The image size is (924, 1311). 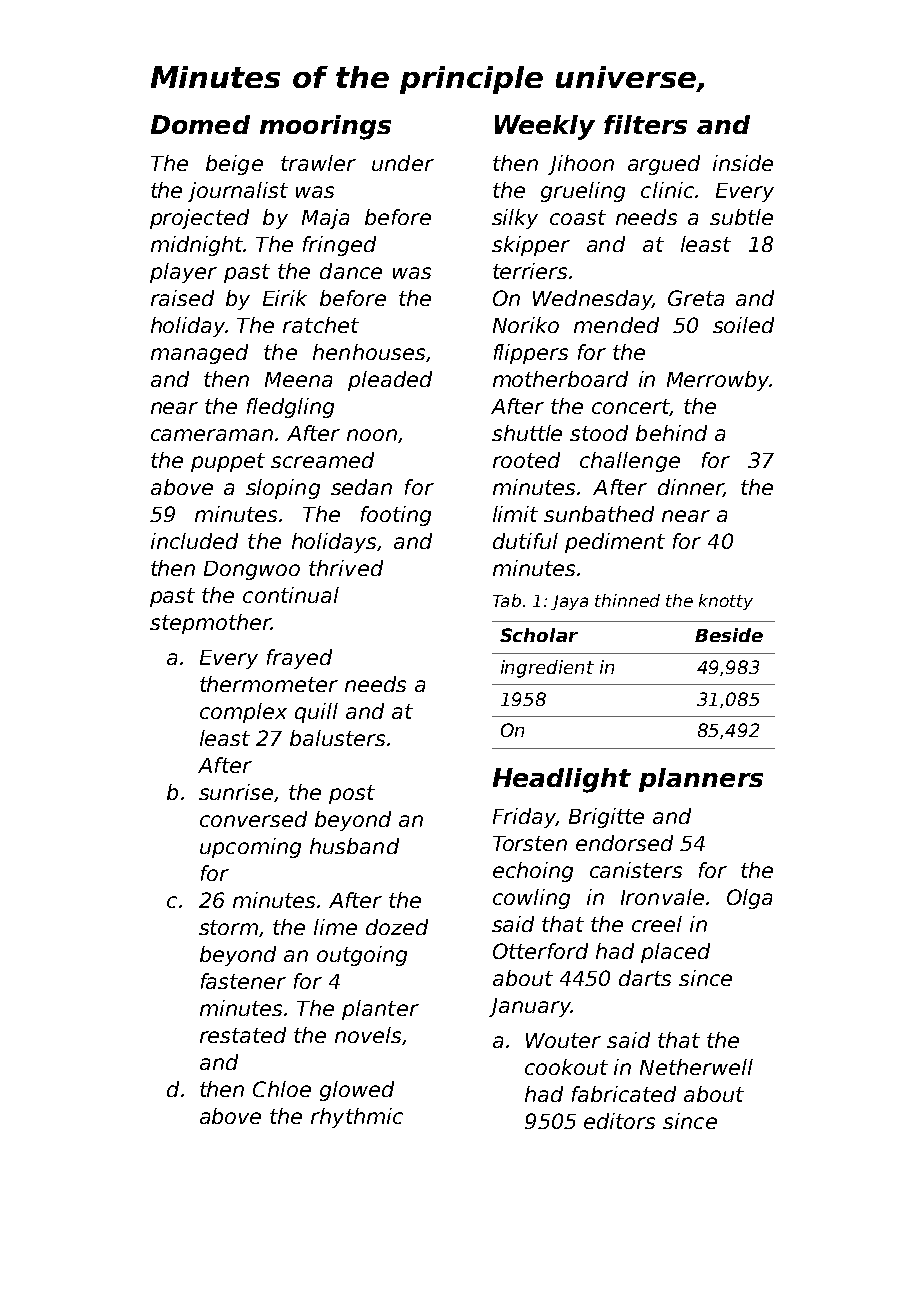 What do you see at coordinates (645, 124) in the page?
I see `filters` at bounding box center [645, 124].
